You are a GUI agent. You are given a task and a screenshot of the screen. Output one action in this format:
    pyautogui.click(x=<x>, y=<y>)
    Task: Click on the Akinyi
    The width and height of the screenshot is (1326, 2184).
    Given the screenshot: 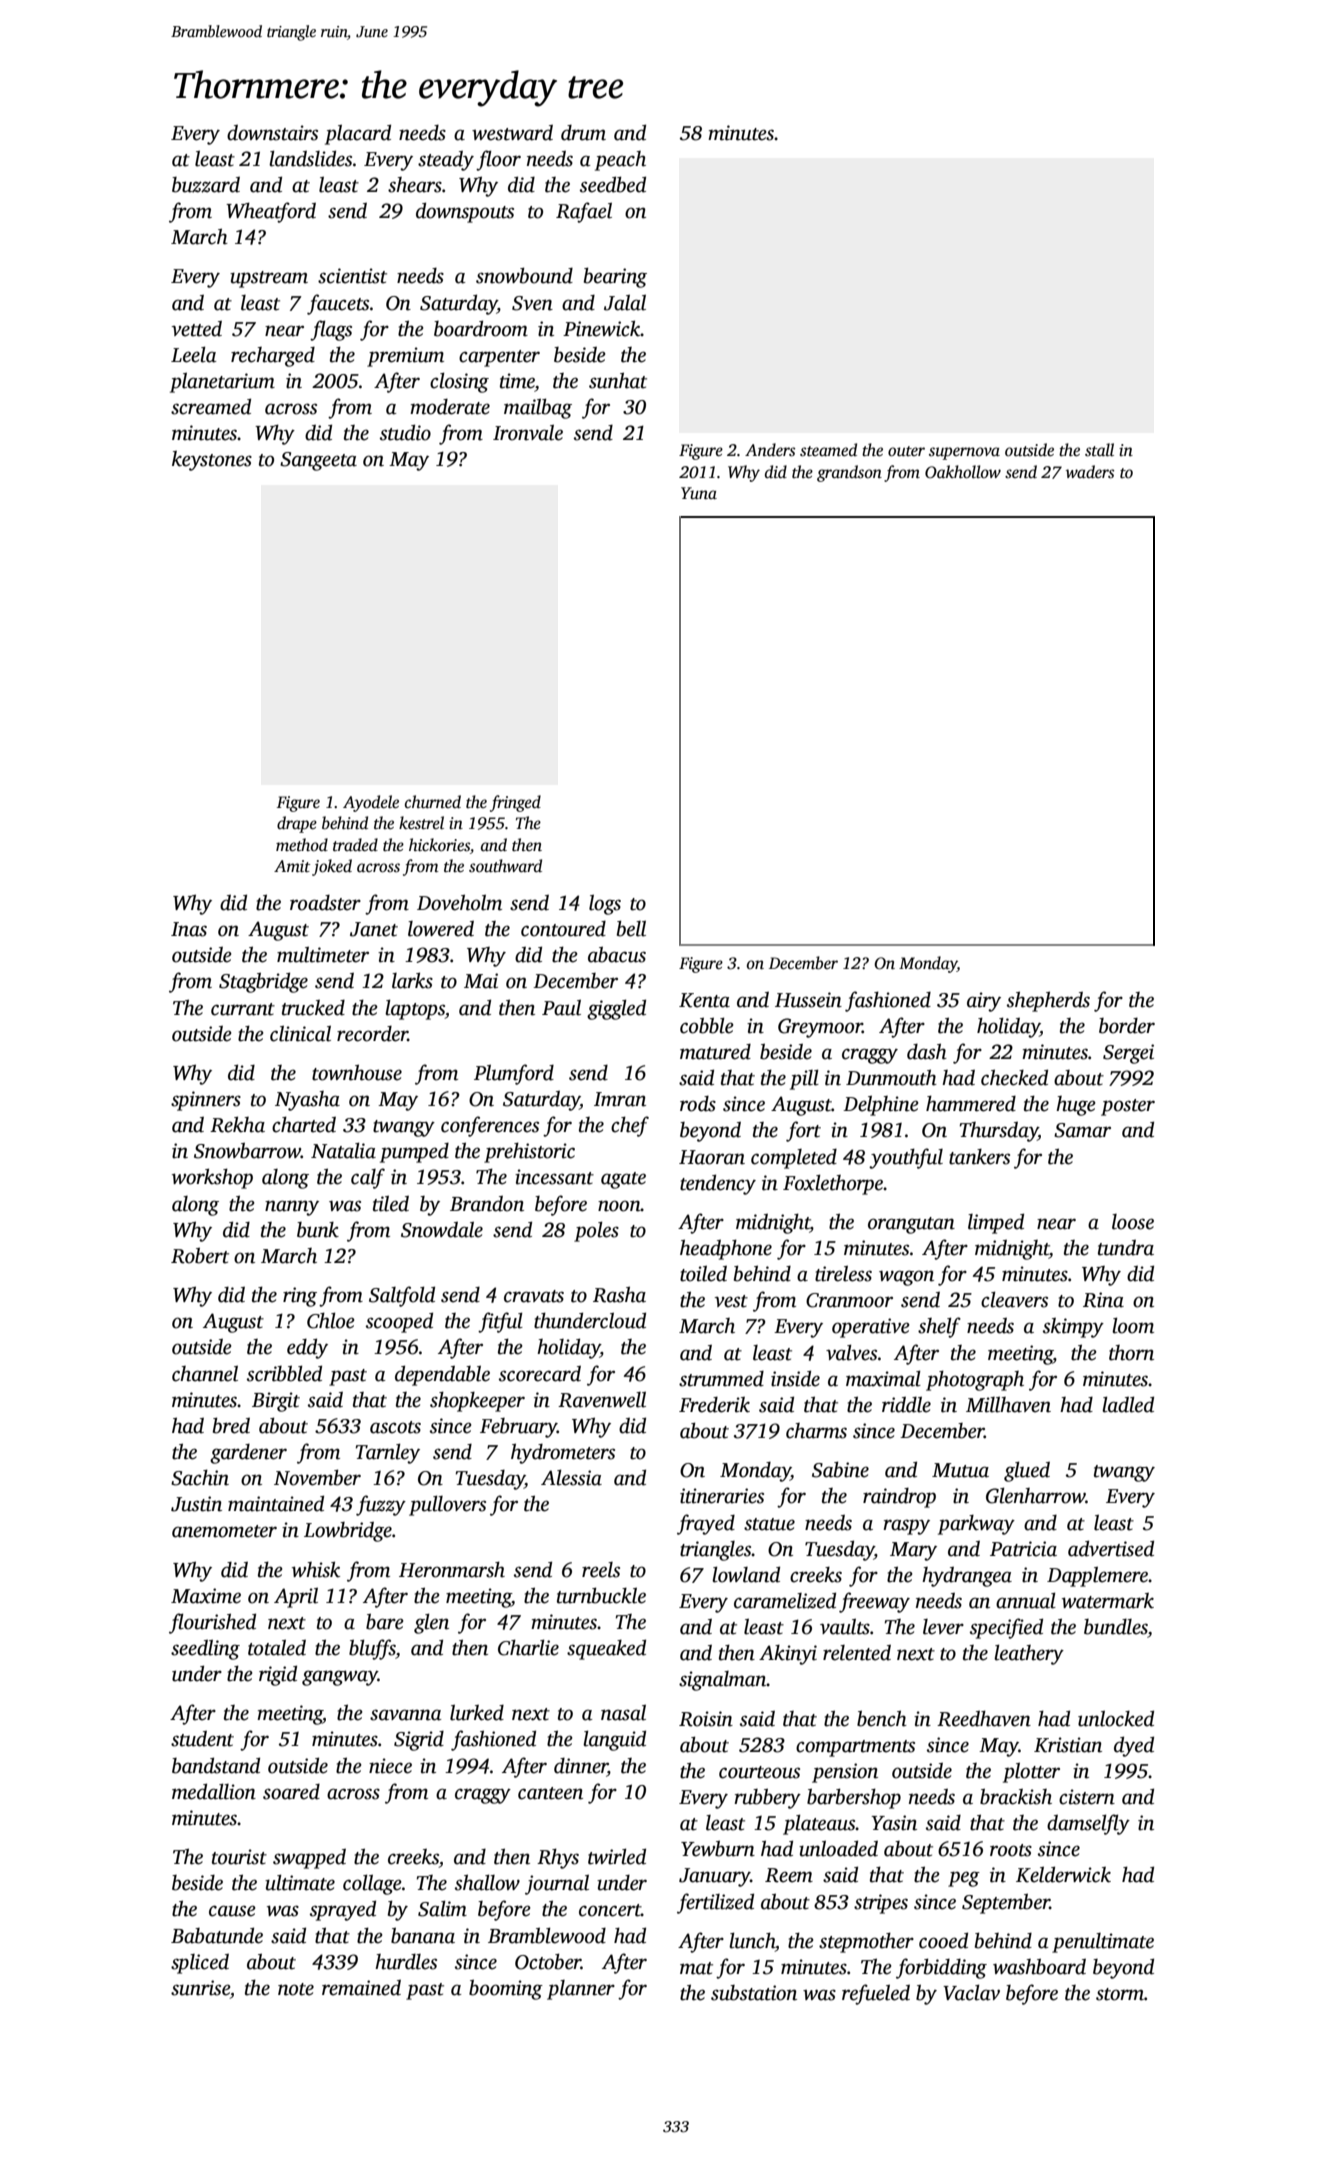 What is the action you would take?
    pyautogui.click(x=788, y=1655)
